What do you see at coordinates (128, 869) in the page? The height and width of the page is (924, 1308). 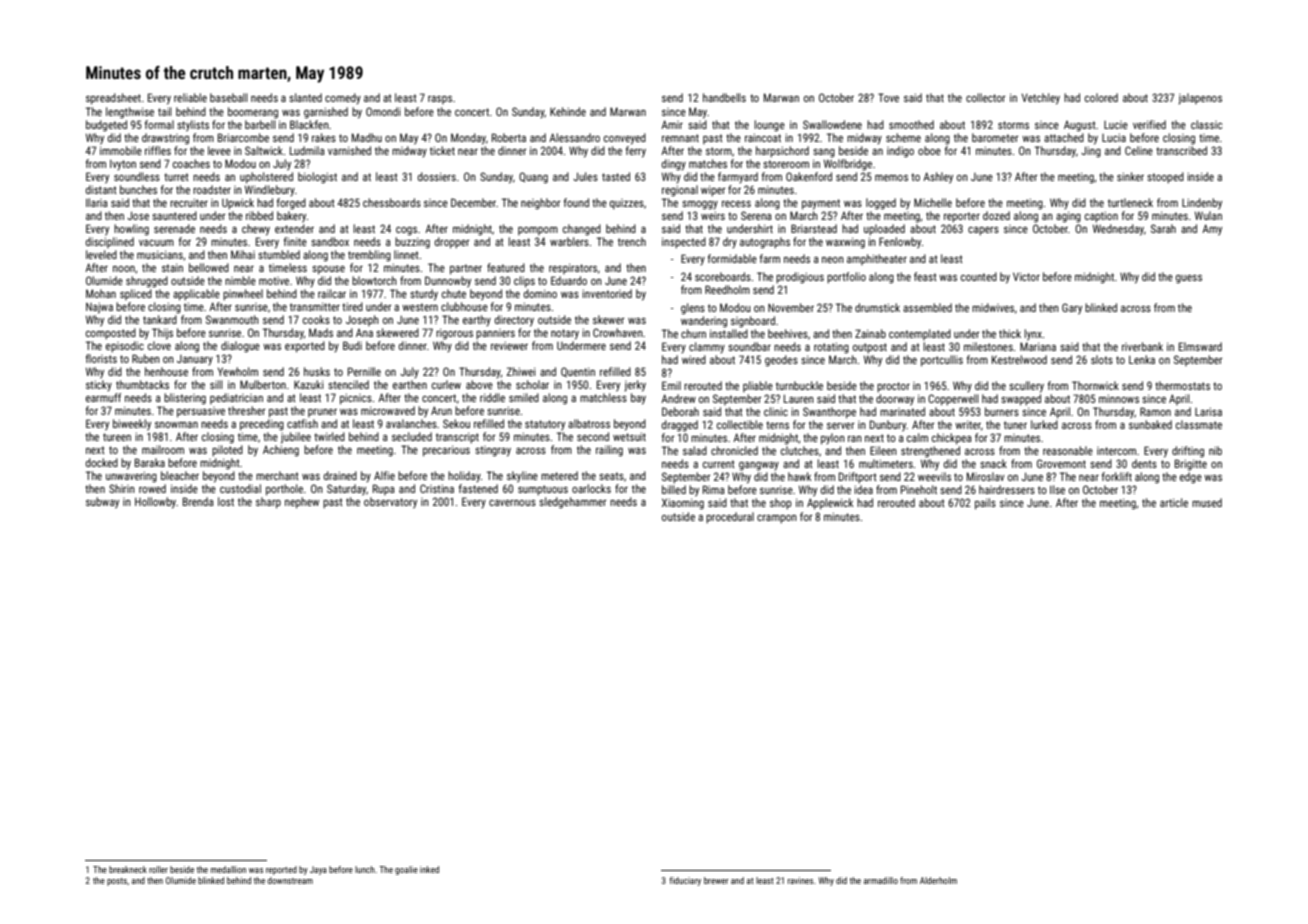 I see `breakneck` at bounding box center [128, 869].
